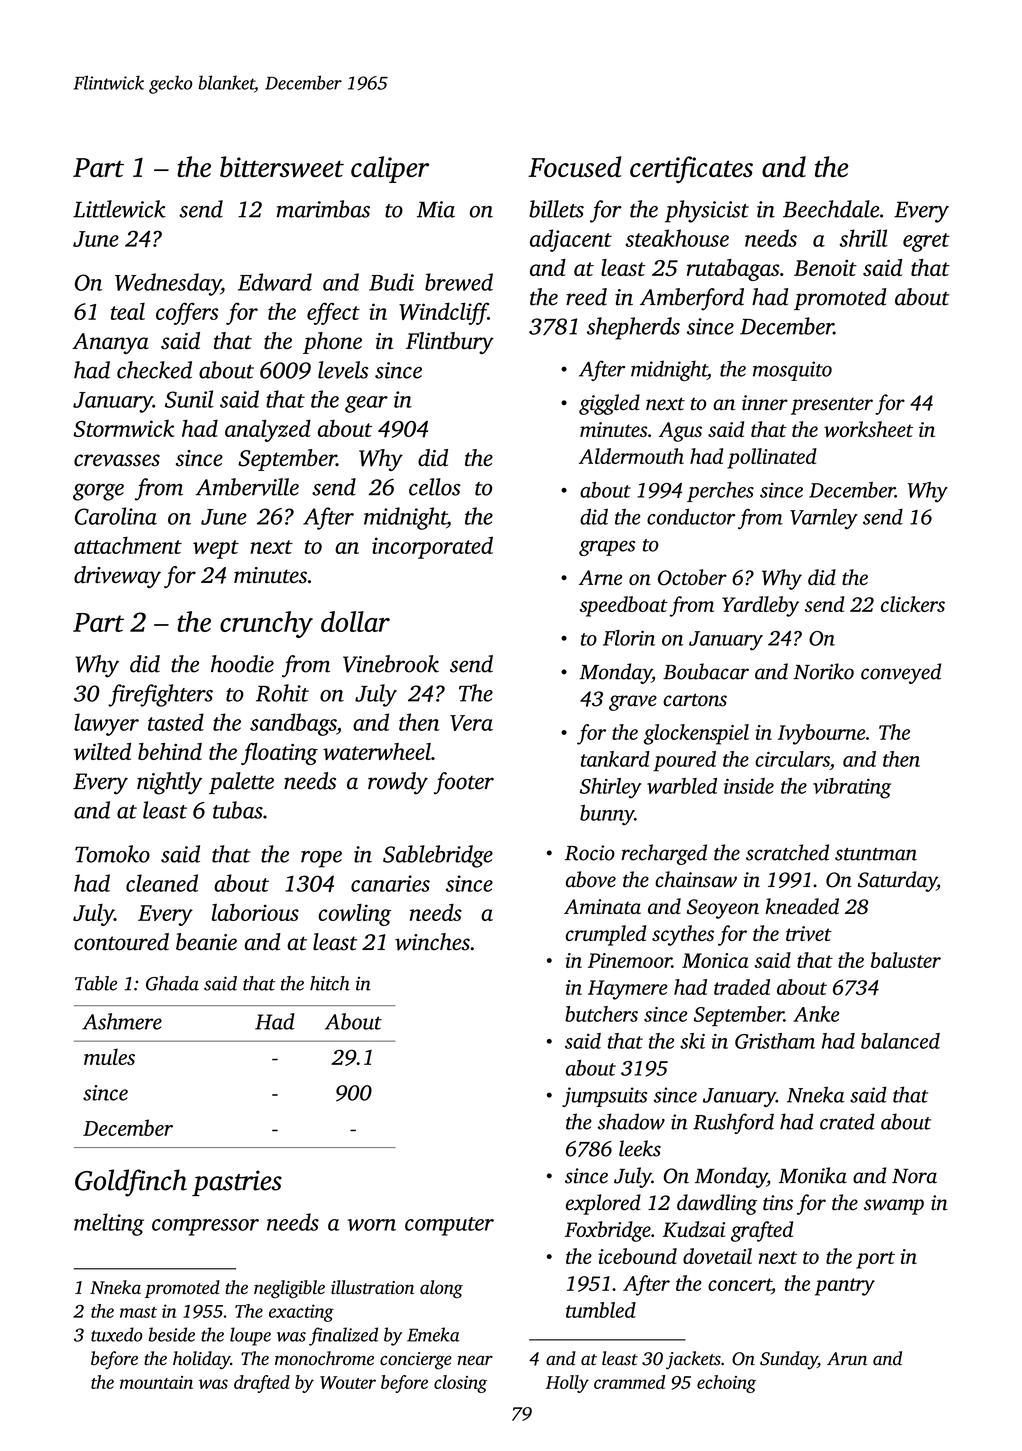 This image has width=1022, height=1451. I want to click on Aminata, so click(602, 906).
